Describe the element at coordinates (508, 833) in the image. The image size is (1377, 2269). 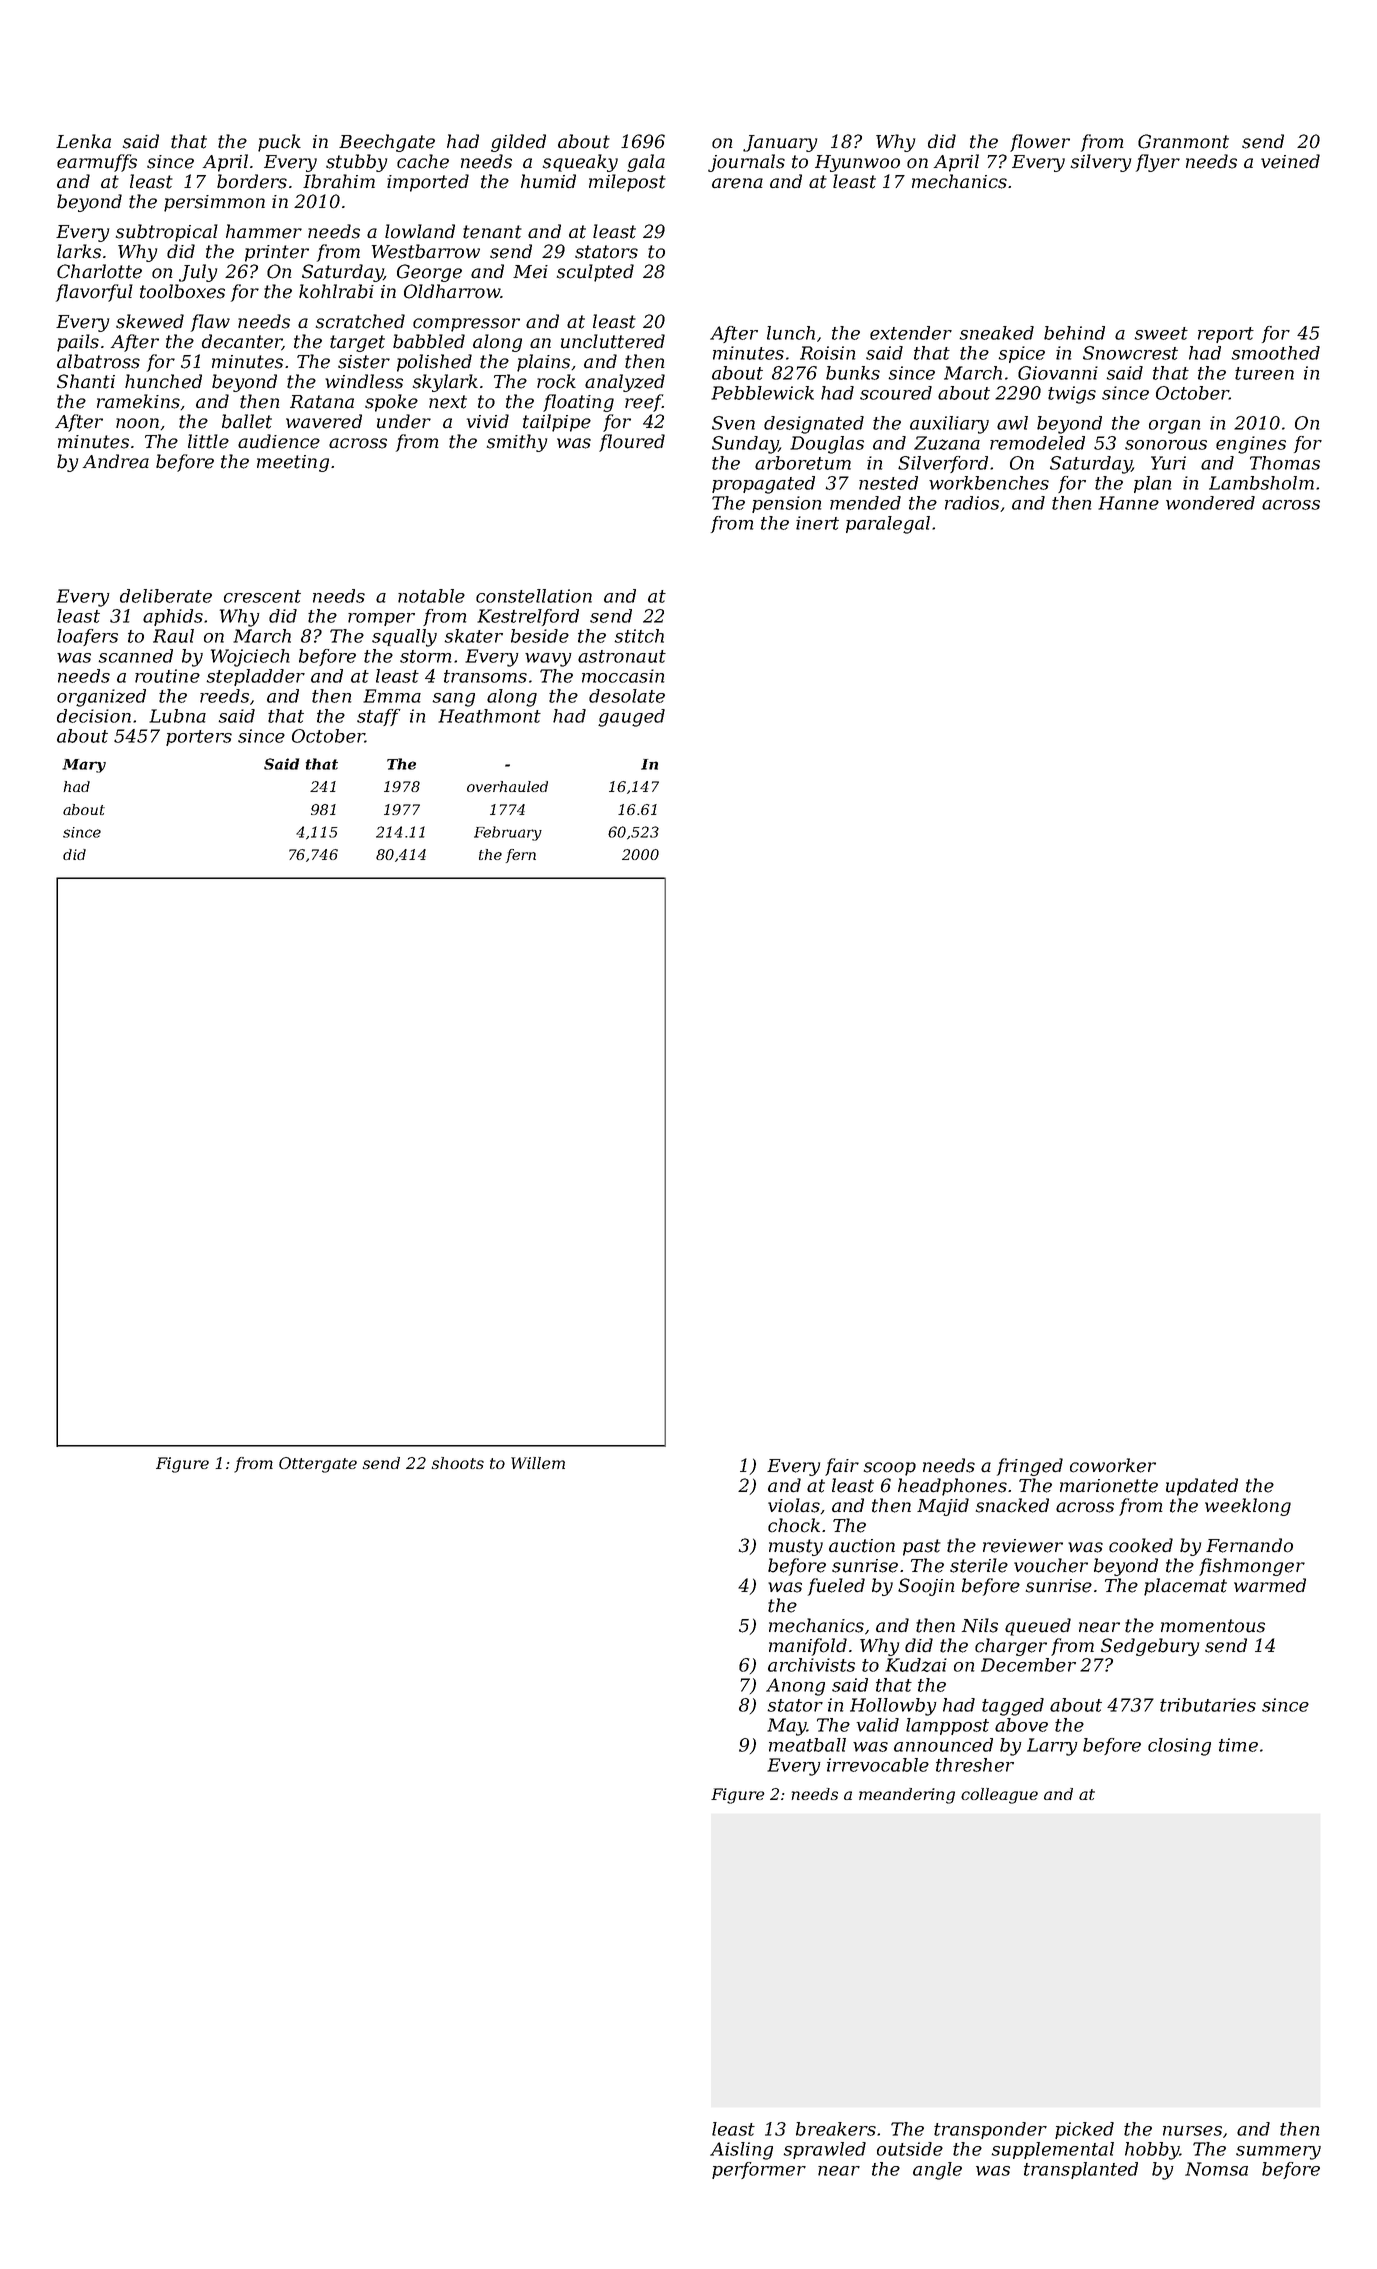
I see `February` at that location.
